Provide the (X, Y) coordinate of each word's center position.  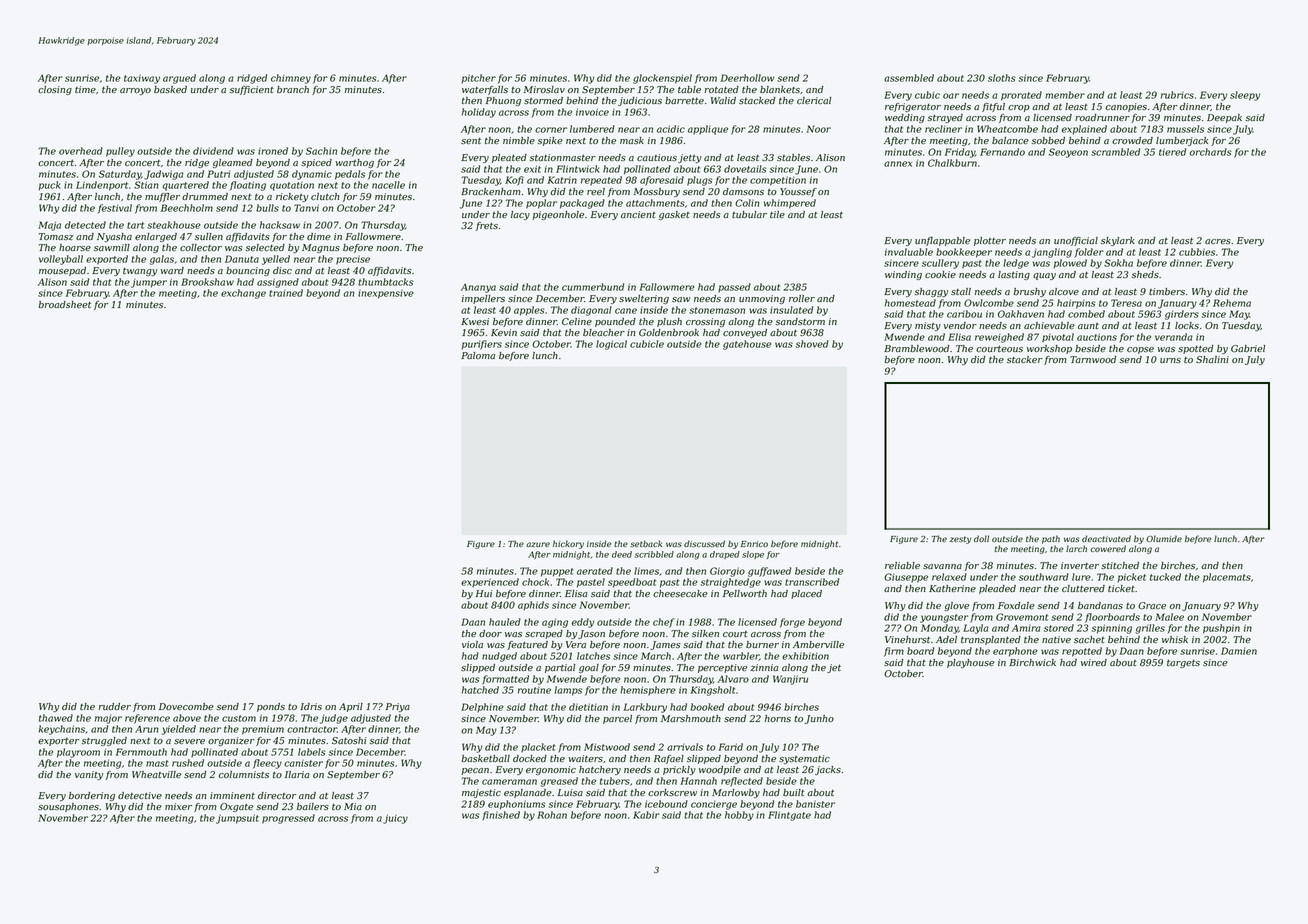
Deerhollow (747, 78)
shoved (812, 344)
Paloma (478, 355)
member (1065, 95)
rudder (115, 706)
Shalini (1212, 359)
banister (815, 804)
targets (1183, 663)
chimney (291, 79)
